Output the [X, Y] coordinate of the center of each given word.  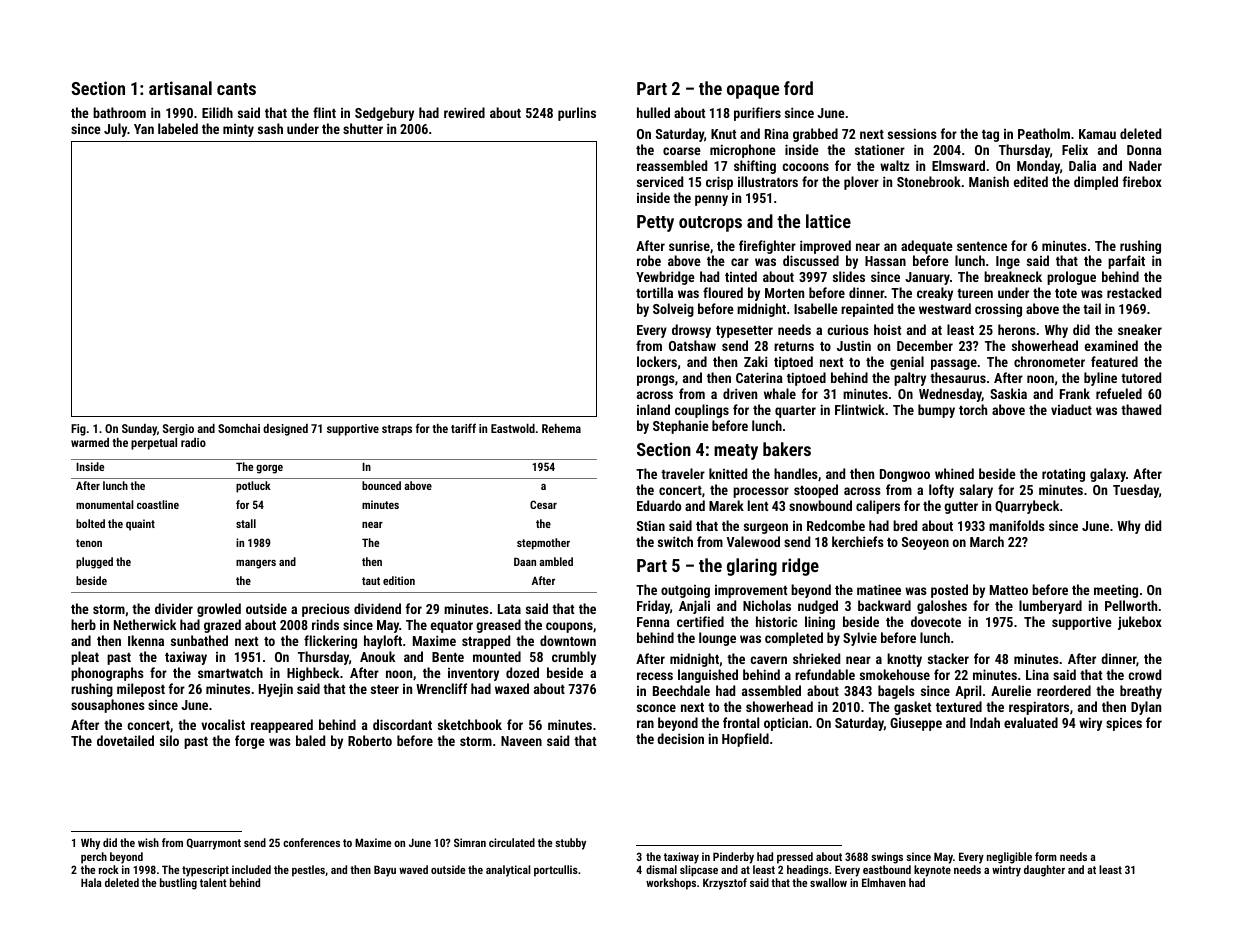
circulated [512, 842]
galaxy [1108, 475]
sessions [912, 133]
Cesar [543, 504]
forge [250, 742]
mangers [256, 564]
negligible [1009, 858]
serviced [660, 181]
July [115, 130]
